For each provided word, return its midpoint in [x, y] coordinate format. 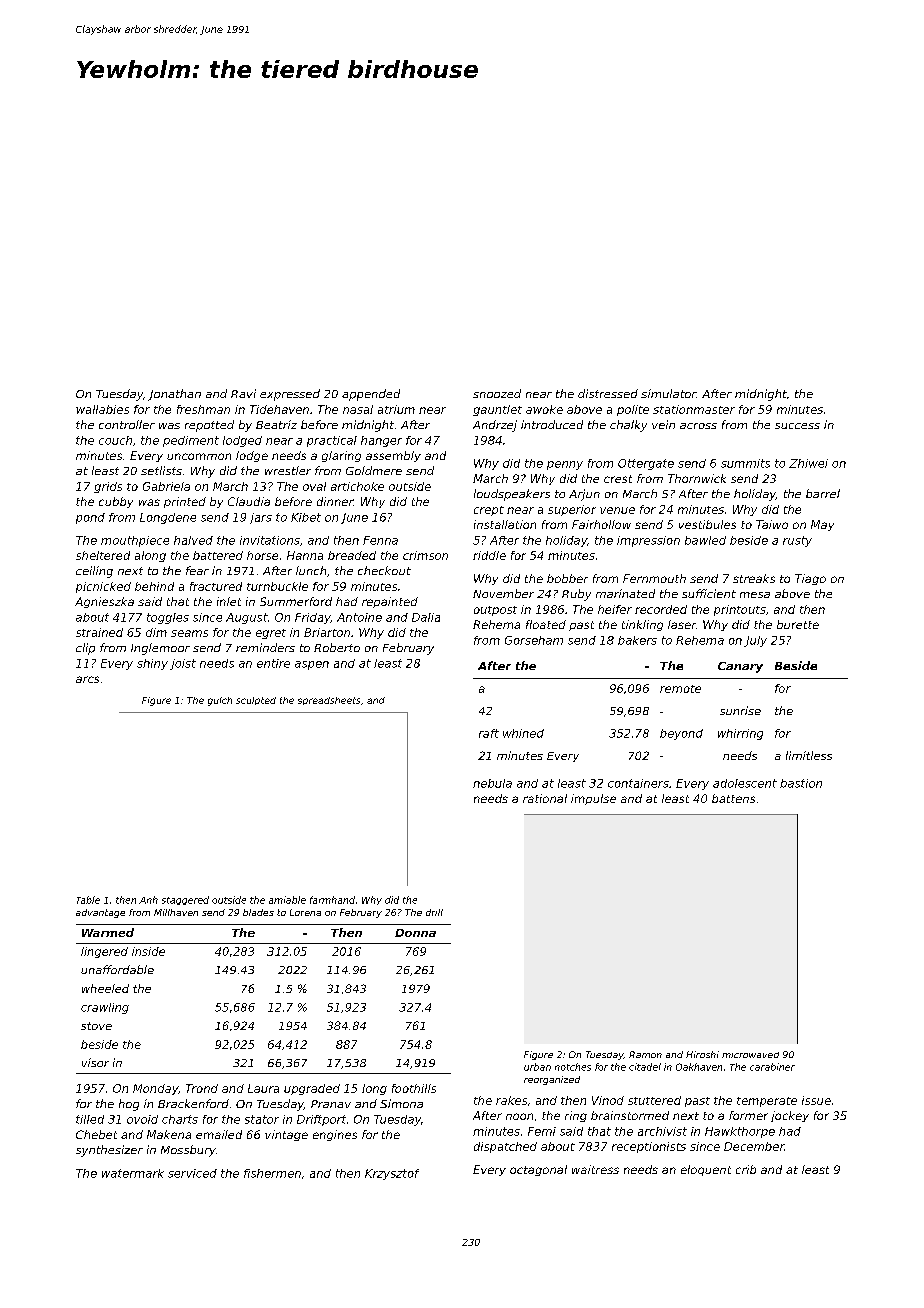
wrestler [288, 470]
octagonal [538, 1170]
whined [523, 733]
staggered [185, 900]
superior [572, 510]
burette [798, 624]
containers [638, 783]
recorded [661, 609]
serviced [192, 1173]
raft [489, 733]
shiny [152, 664]
